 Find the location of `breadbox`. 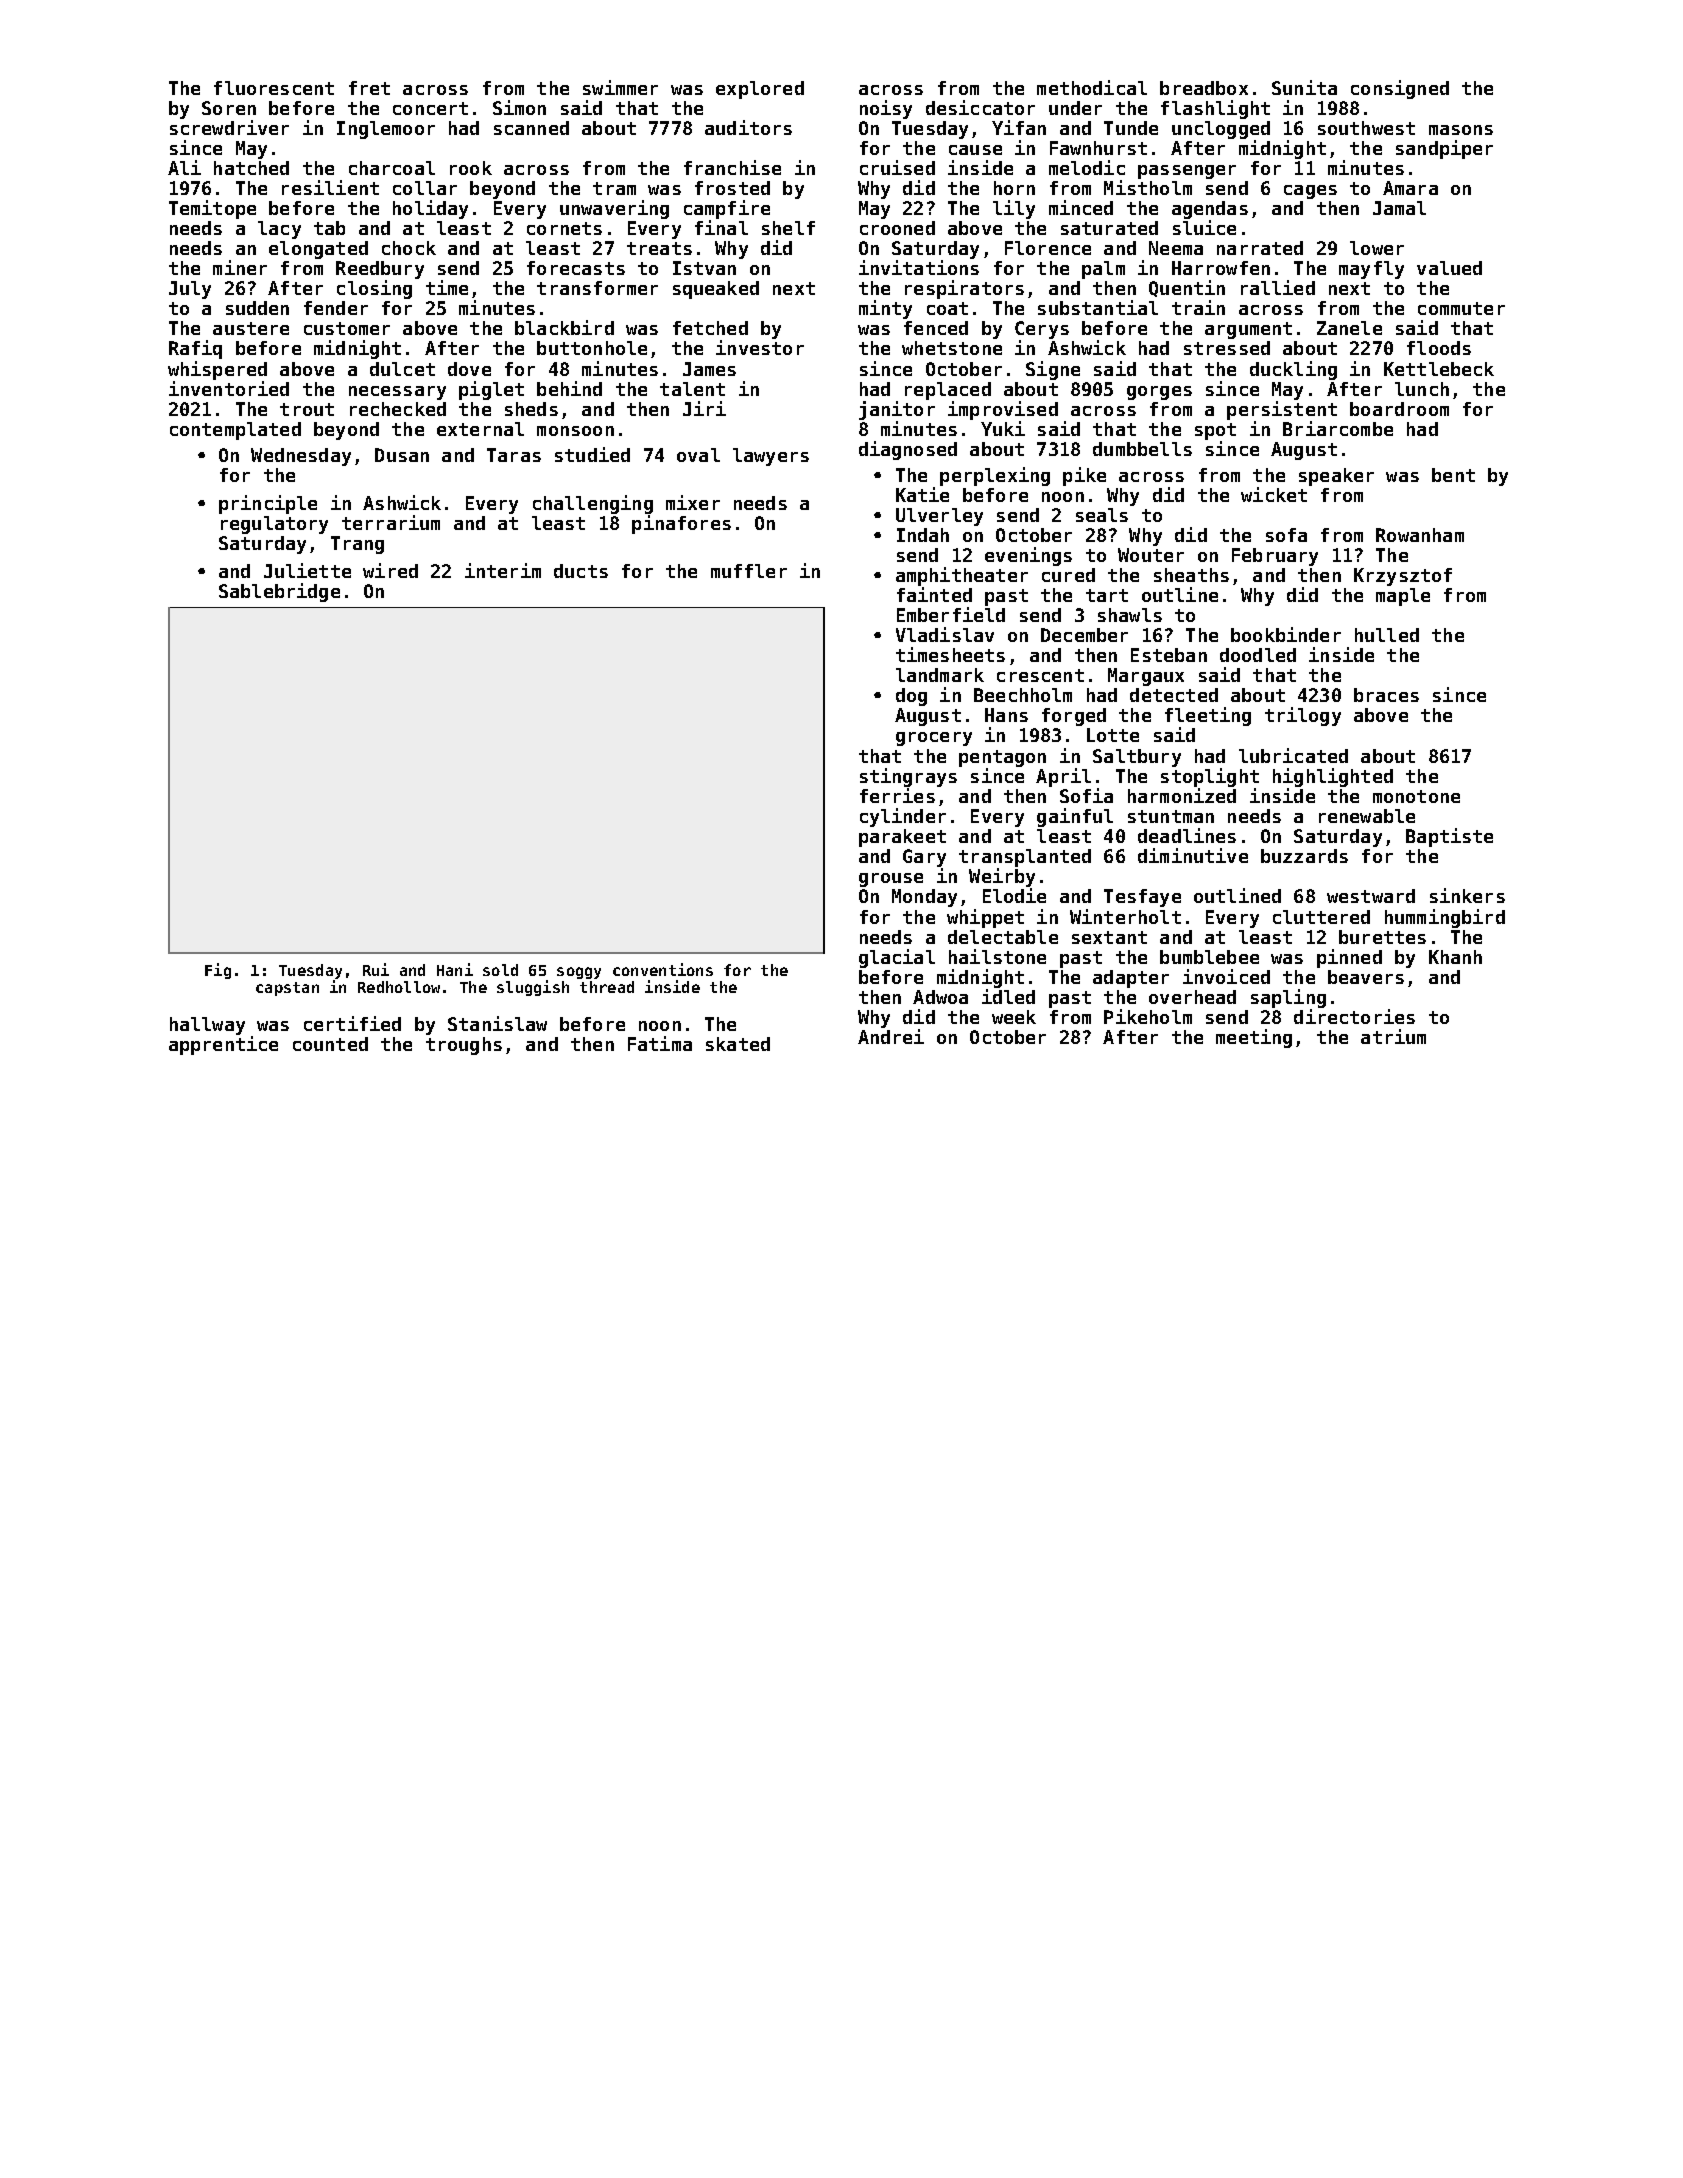

breadbox is located at coordinates (1204, 88).
